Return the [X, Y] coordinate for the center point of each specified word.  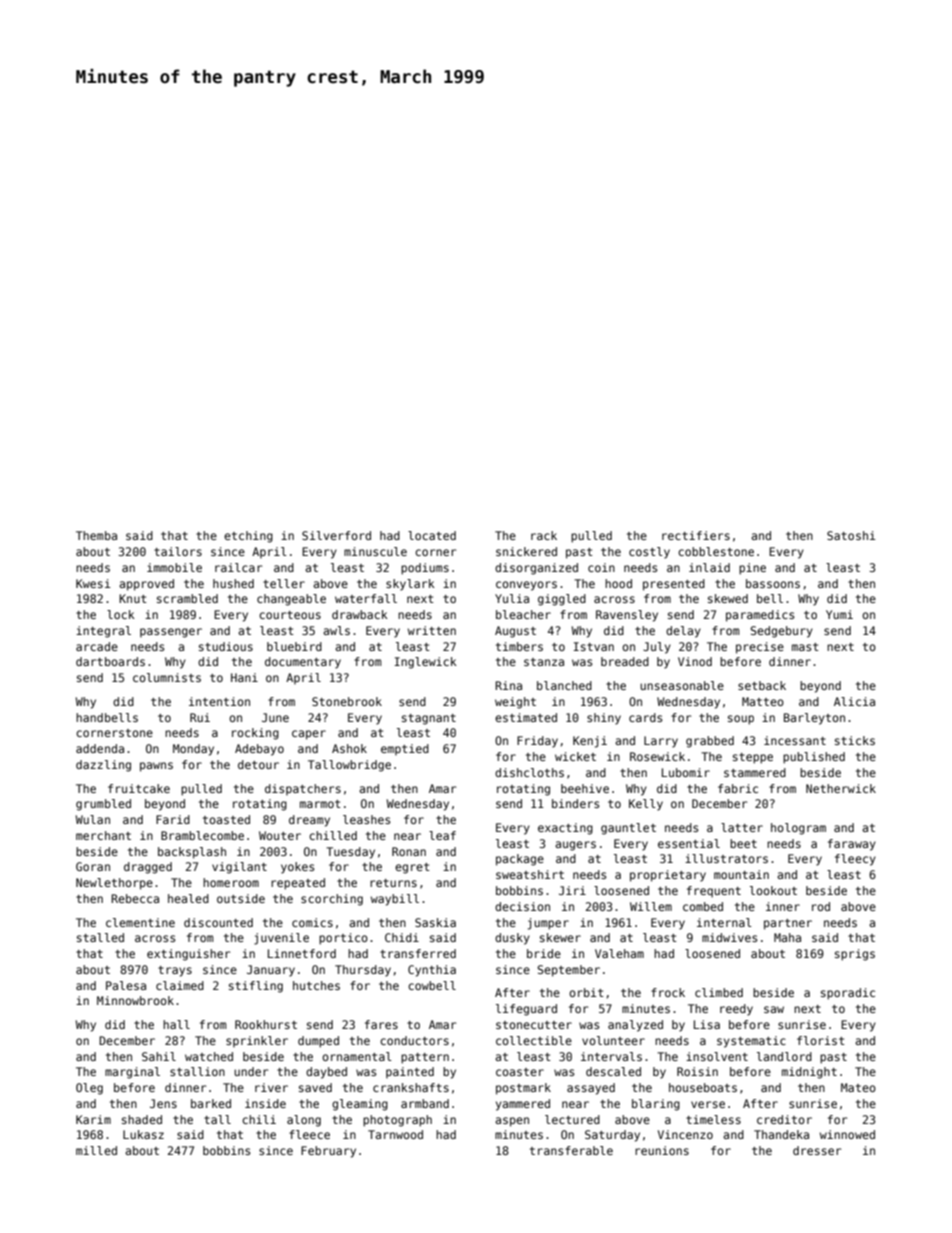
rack [544, 535]
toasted [226, 819]
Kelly [646, 805]
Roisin [697, 1071]
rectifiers [696, 535]
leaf [442, 835]
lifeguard [526, 1010]
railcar [238, 567]
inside [265, 1103]
